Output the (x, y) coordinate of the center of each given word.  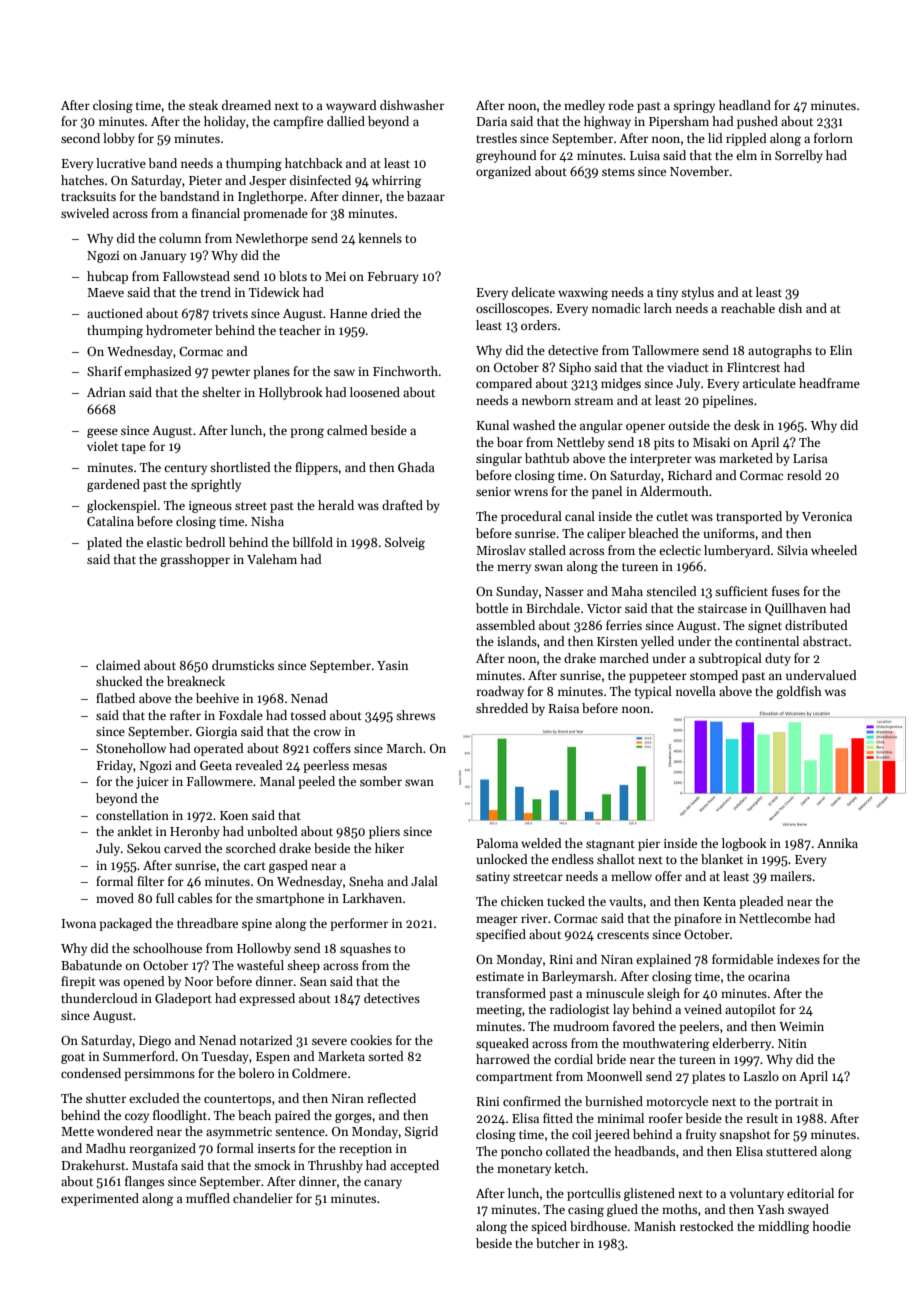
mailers (791, 876)
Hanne (348, 313)
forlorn (833, 138)
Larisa (810, 458)
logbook (744, 844)
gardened (113, 485)
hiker (389, 848)
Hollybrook (291, 393)
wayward (351, 106)
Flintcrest (753, 367)
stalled (547, 550)
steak (203, 105)
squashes (365, 949)
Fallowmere (220, 781)
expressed (267, 999)
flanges (144, 1182)
